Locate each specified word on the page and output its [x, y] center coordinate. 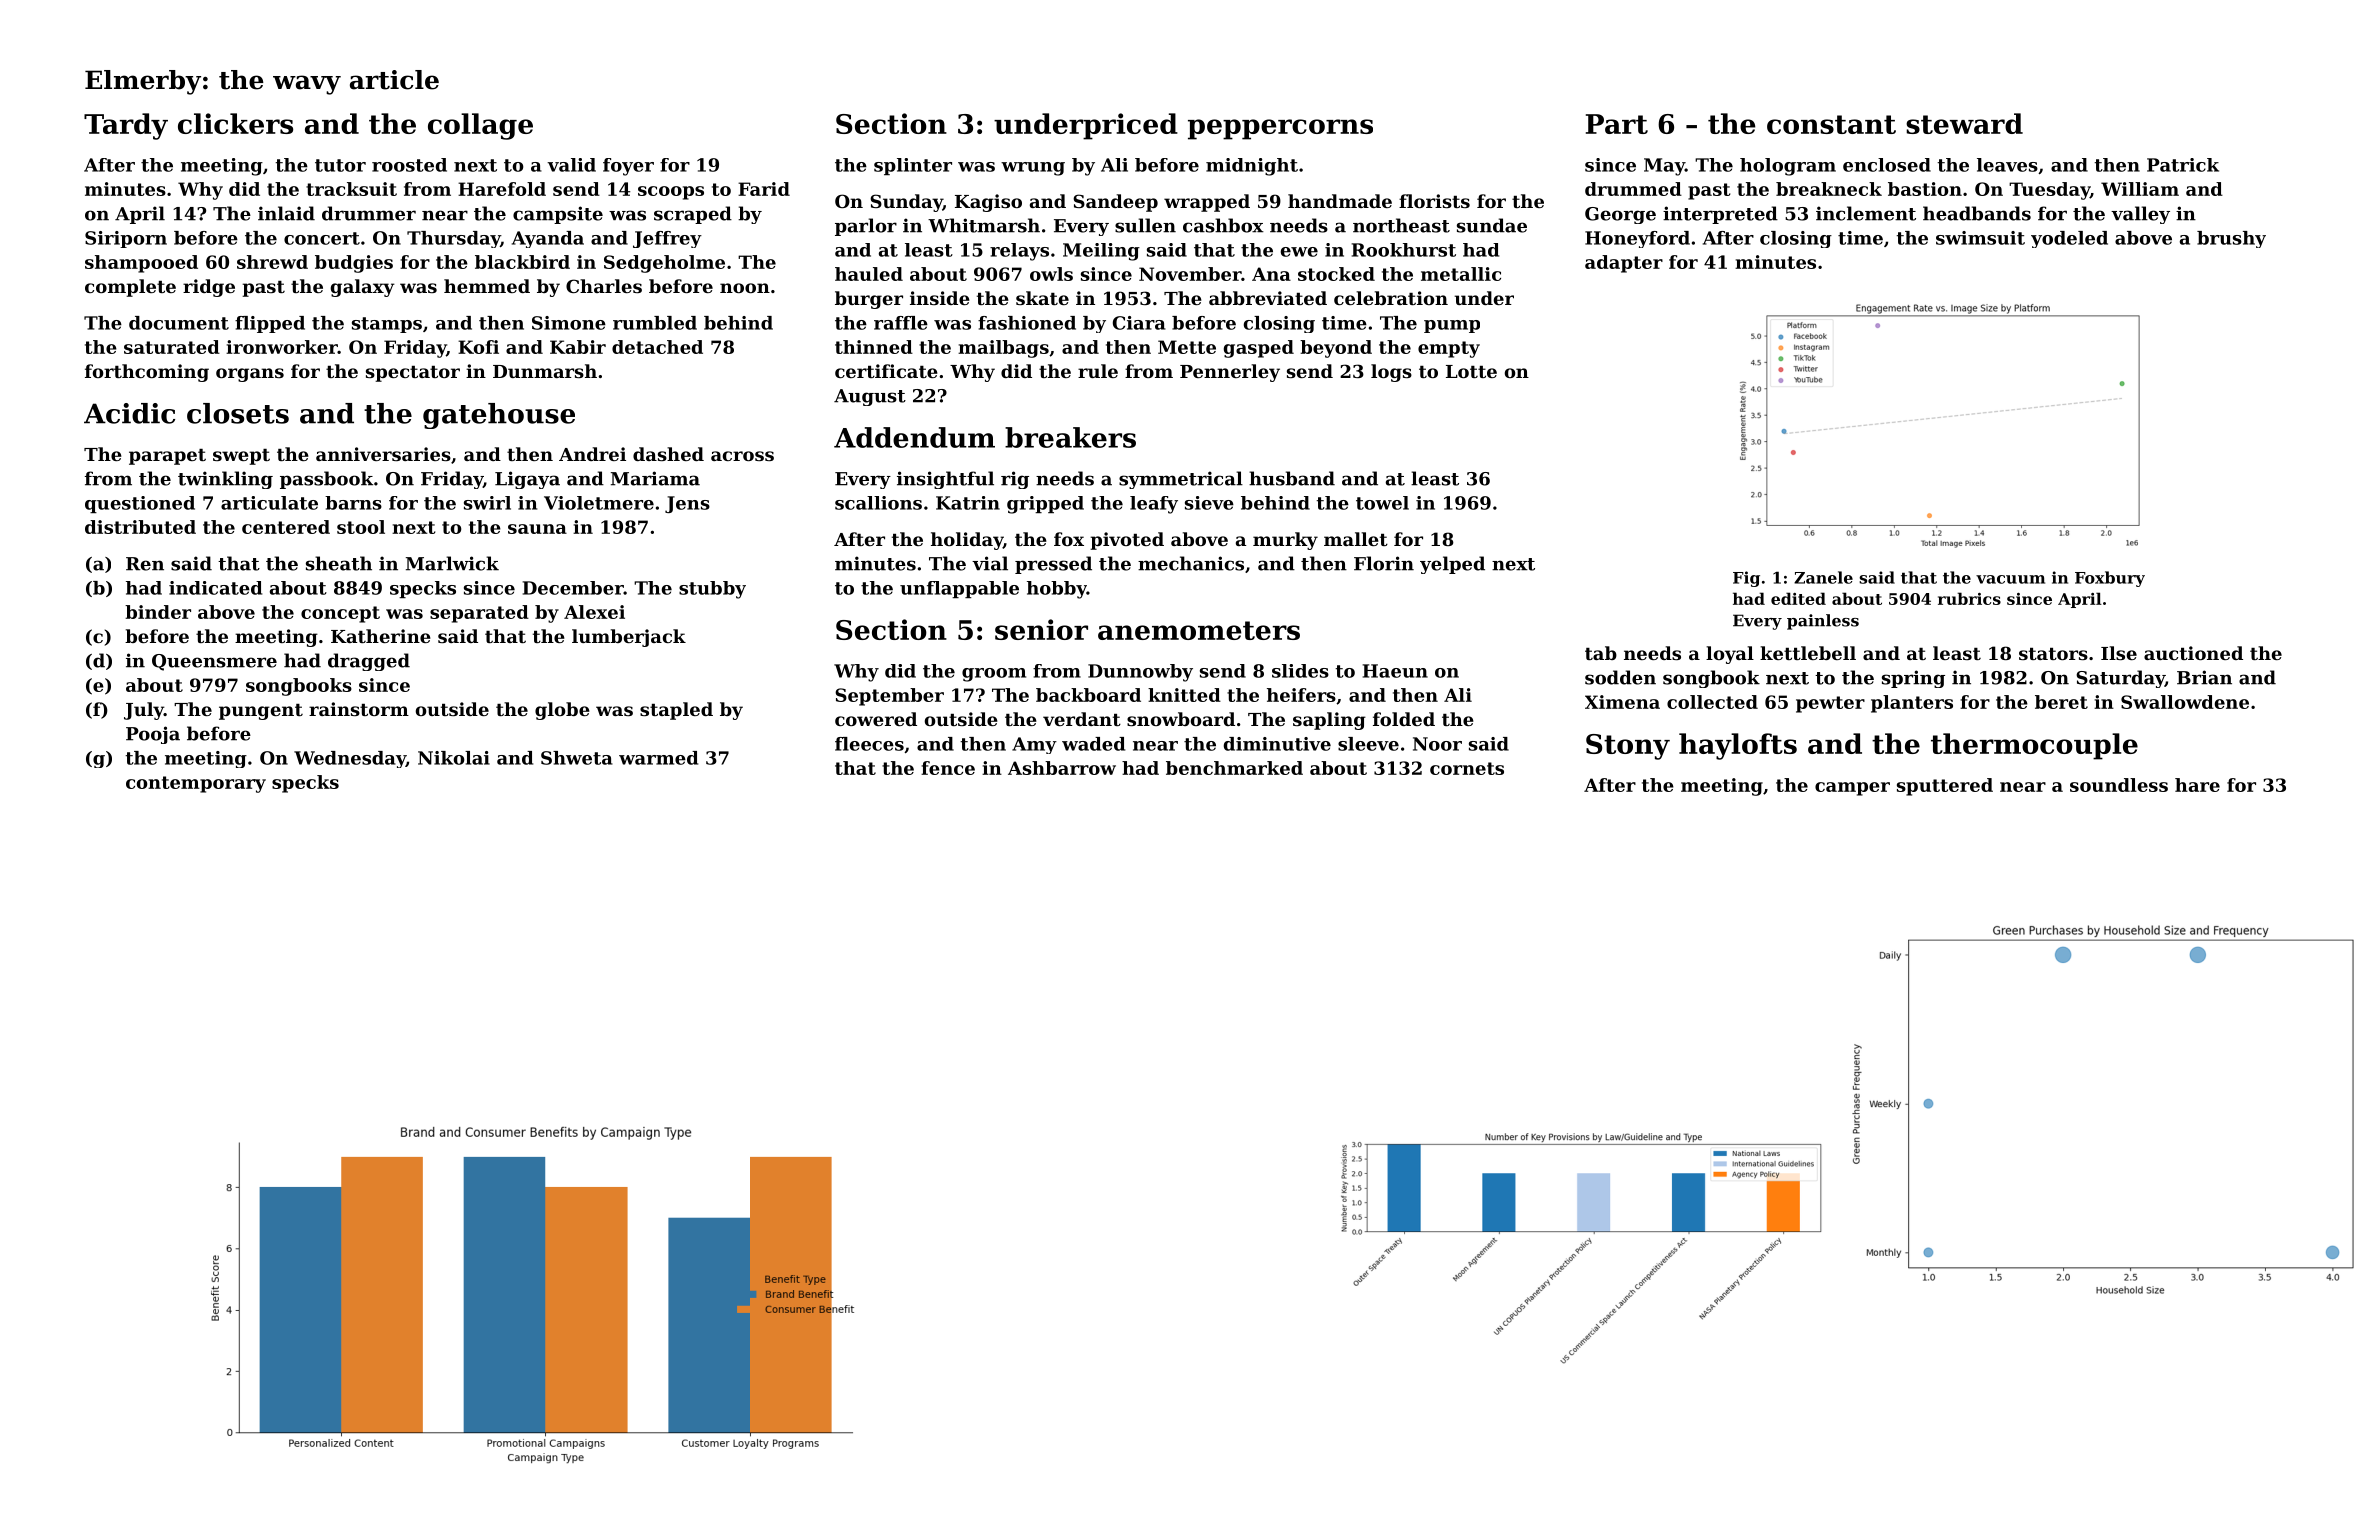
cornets [1467, 768]
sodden [1620, 677]
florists [1434, 201]
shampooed [141, 264]
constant [1831, 124]
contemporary [196, 784]
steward [1964, 123]
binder [158, 612]
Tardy [126, 126]
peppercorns [1280, 129]
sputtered [1945, 787]
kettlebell [1808, 653]
